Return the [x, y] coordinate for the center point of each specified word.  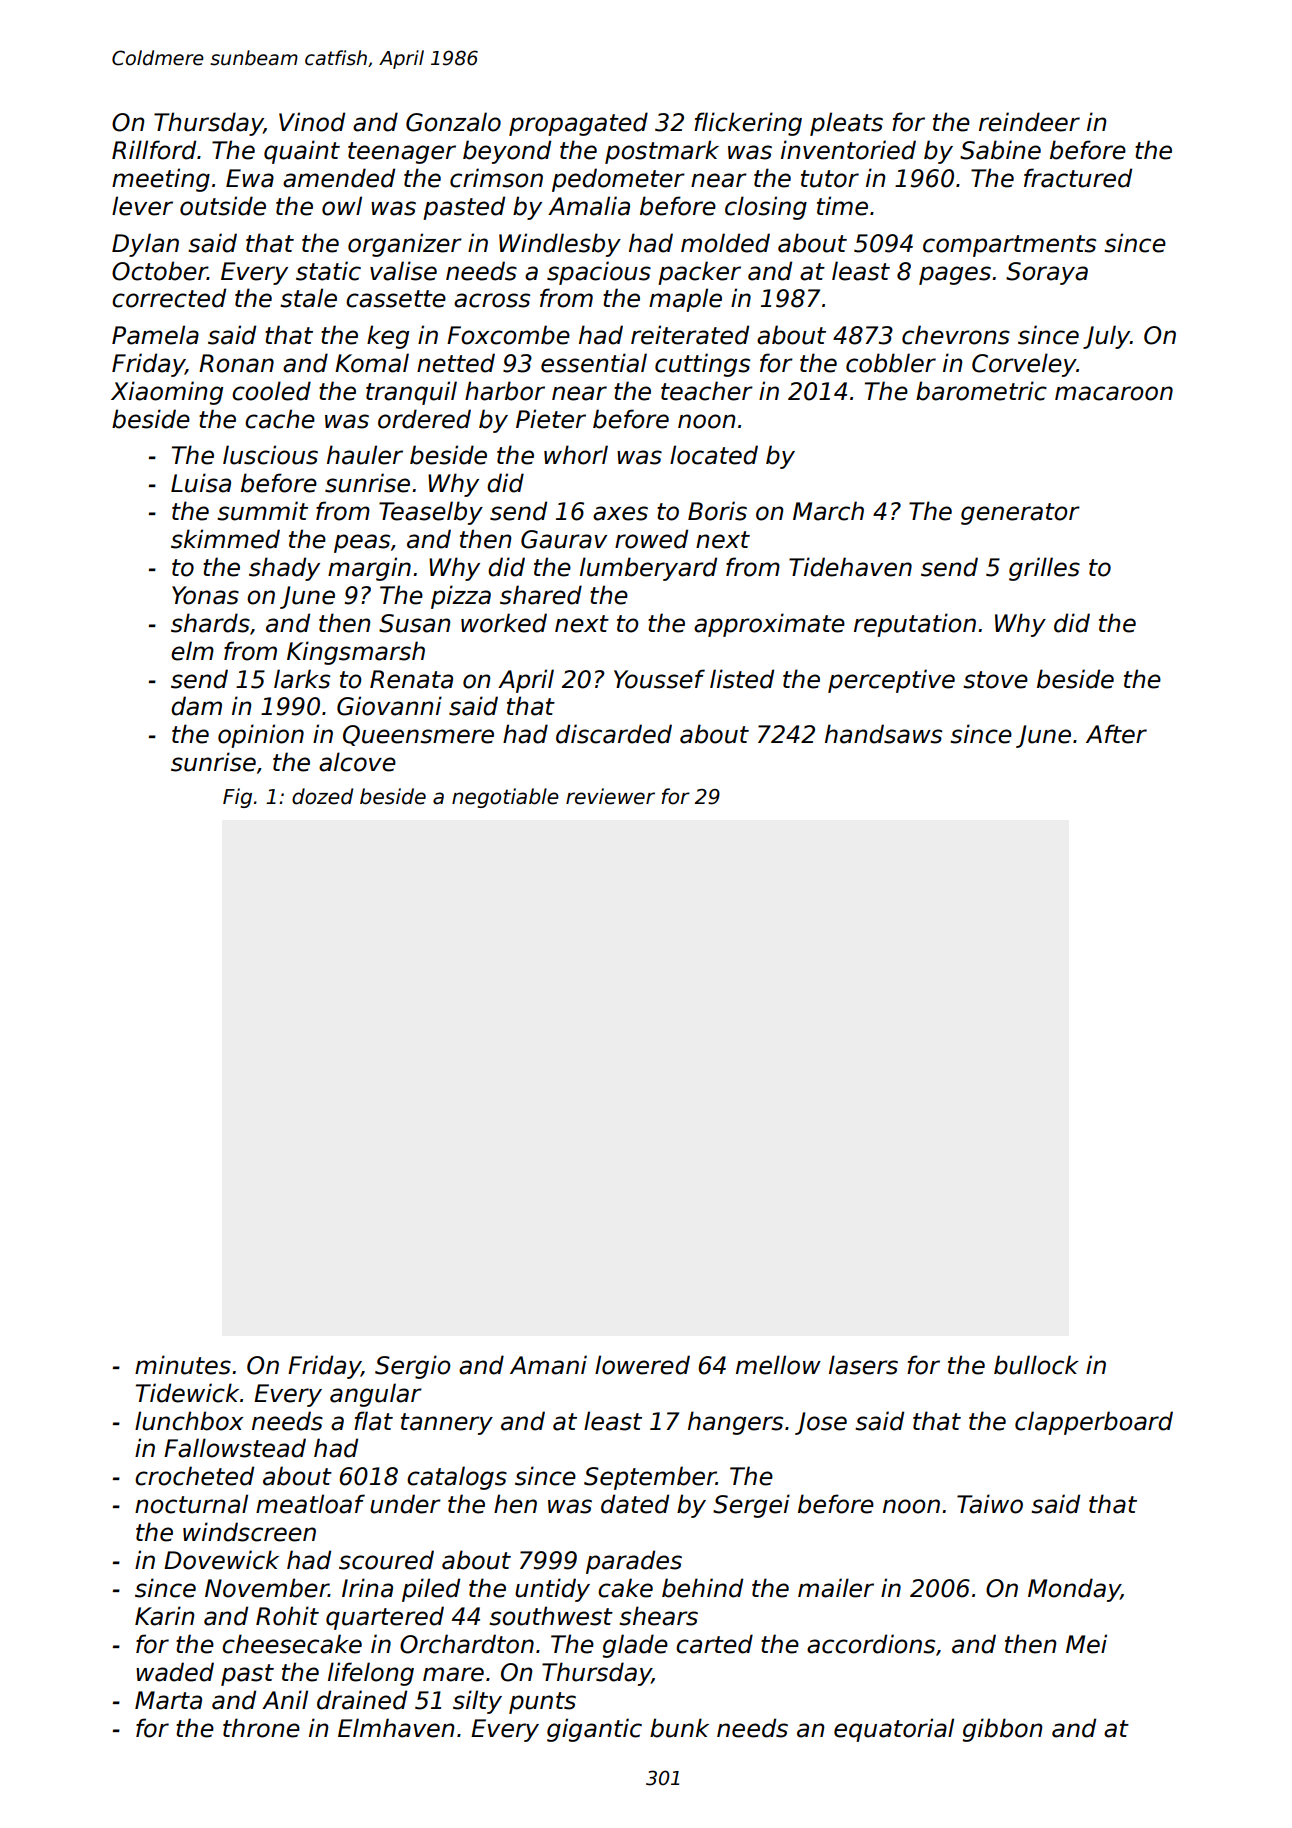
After [1116, 734]
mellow [778, 1365]
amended [339, 178]
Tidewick [187, 1393]
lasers [863, 1365]
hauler [365, 455]
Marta [168, 1700]
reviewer [610, 796]
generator [1020, 514]
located [714, 455]
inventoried [848, 150]
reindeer [1029, 122]
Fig [237, 798]
